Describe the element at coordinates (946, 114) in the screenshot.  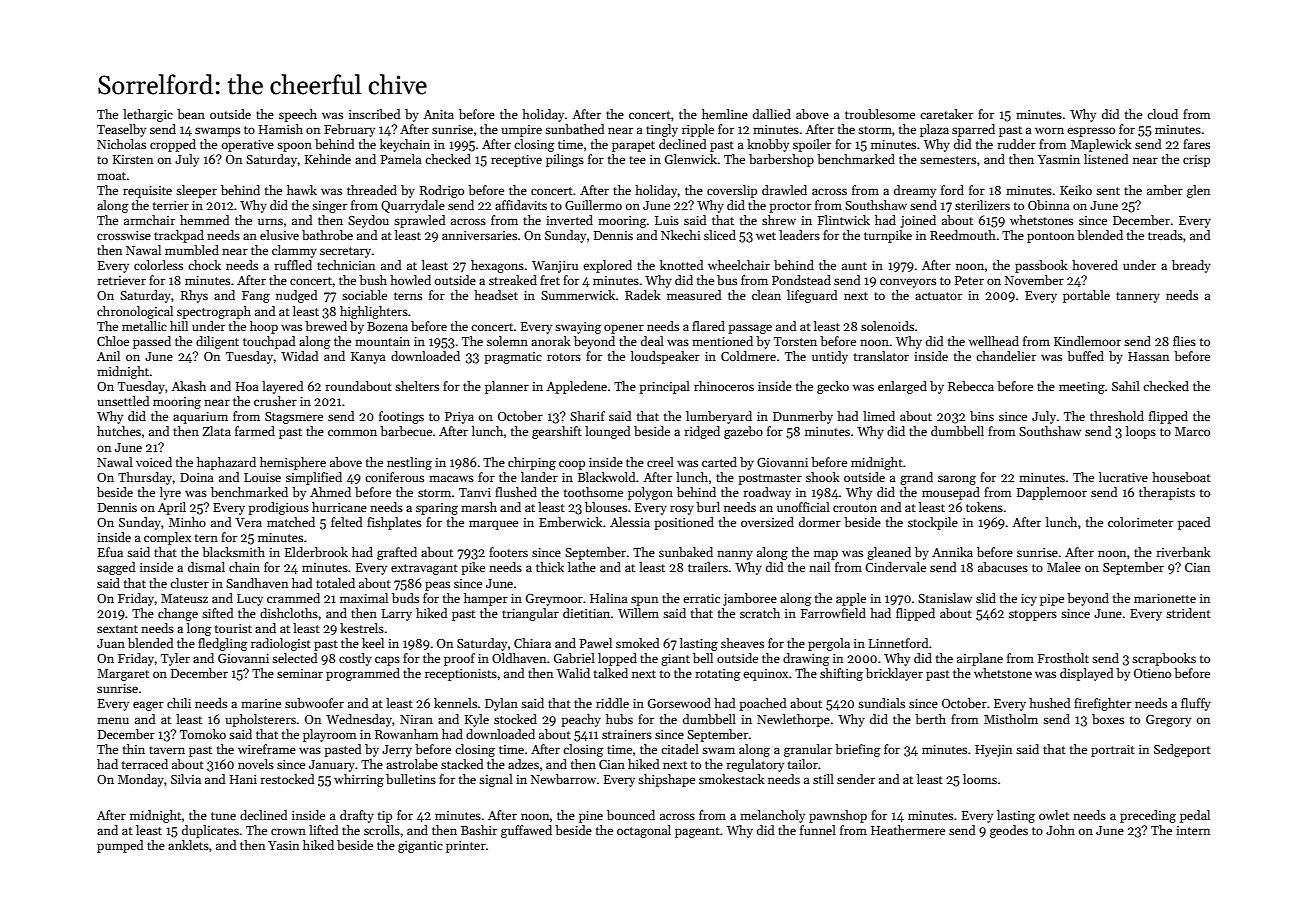
I see `caretaker` at that location.
